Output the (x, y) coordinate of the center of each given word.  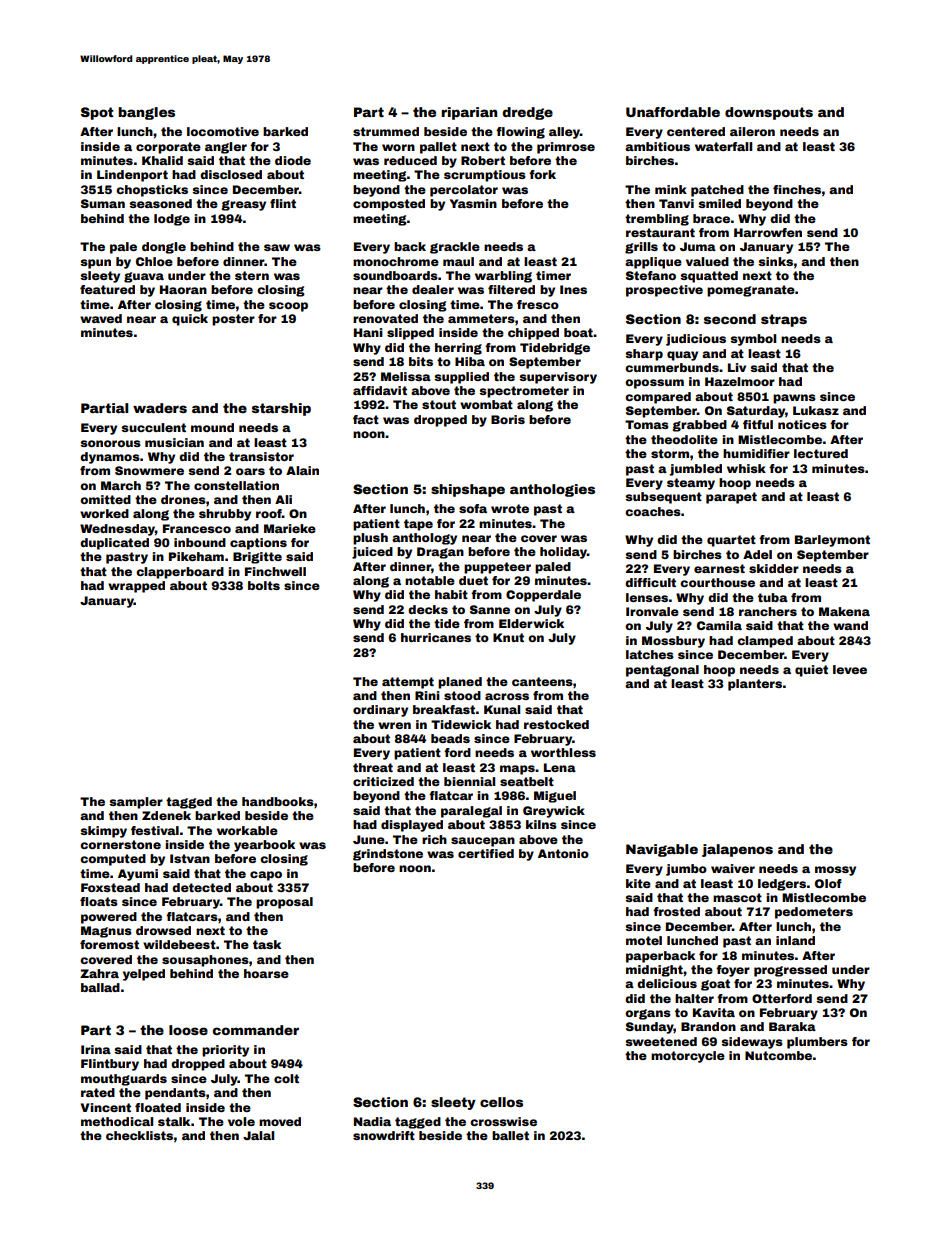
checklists (139, 1135)
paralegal (471, 812)
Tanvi (676, 203)
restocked (556, 724)
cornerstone (120, 844)
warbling (503, 277)
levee (850, 669)
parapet (731, 498)
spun (95, 264)
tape (418, 525)
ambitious (657, 146)
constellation (236, 485)
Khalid (162, 160)
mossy (835, 871)
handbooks (278, 801)
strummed (386, 131)
